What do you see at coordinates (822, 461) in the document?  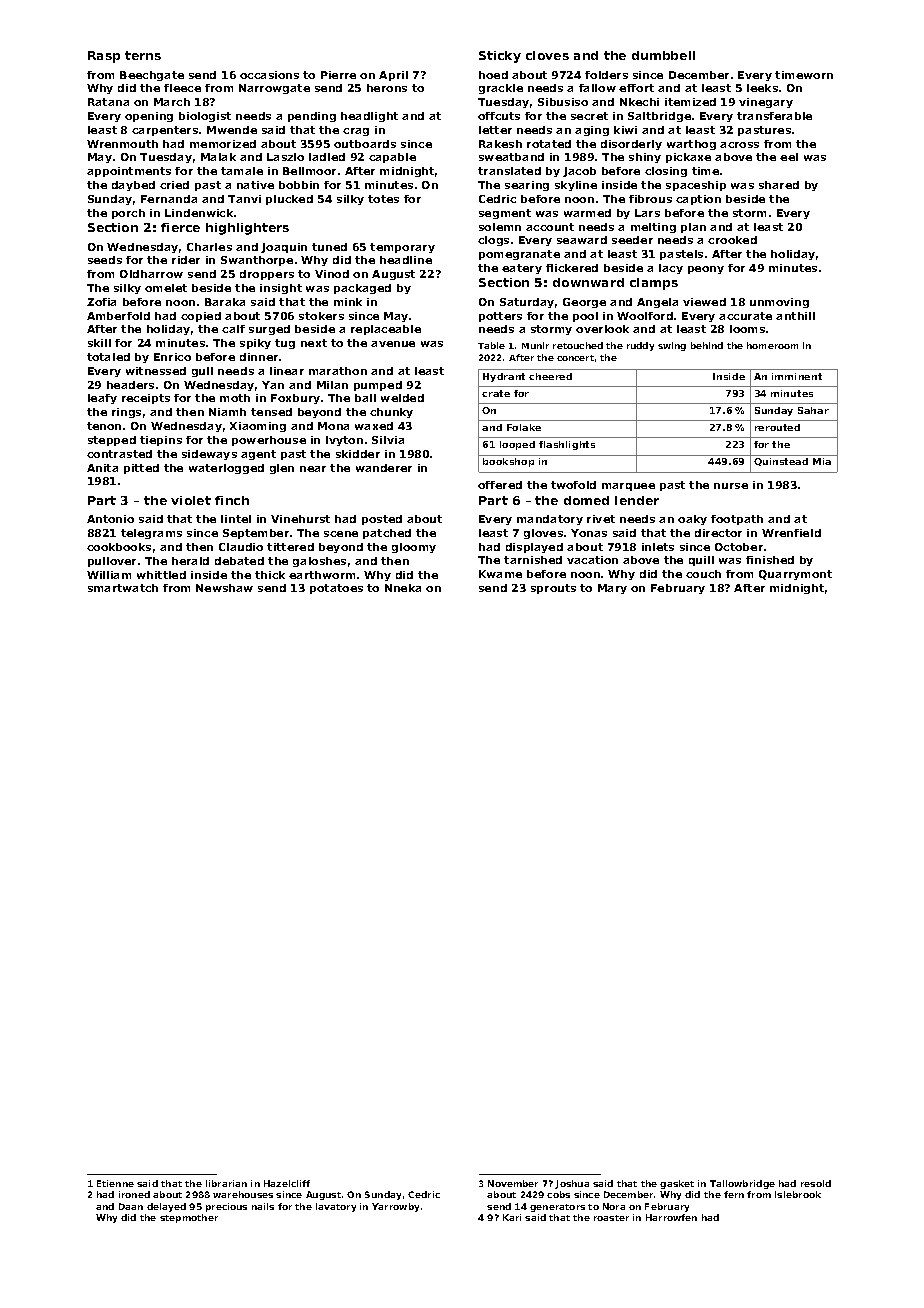 I see `Mia` at bounding box center [822, 461].
